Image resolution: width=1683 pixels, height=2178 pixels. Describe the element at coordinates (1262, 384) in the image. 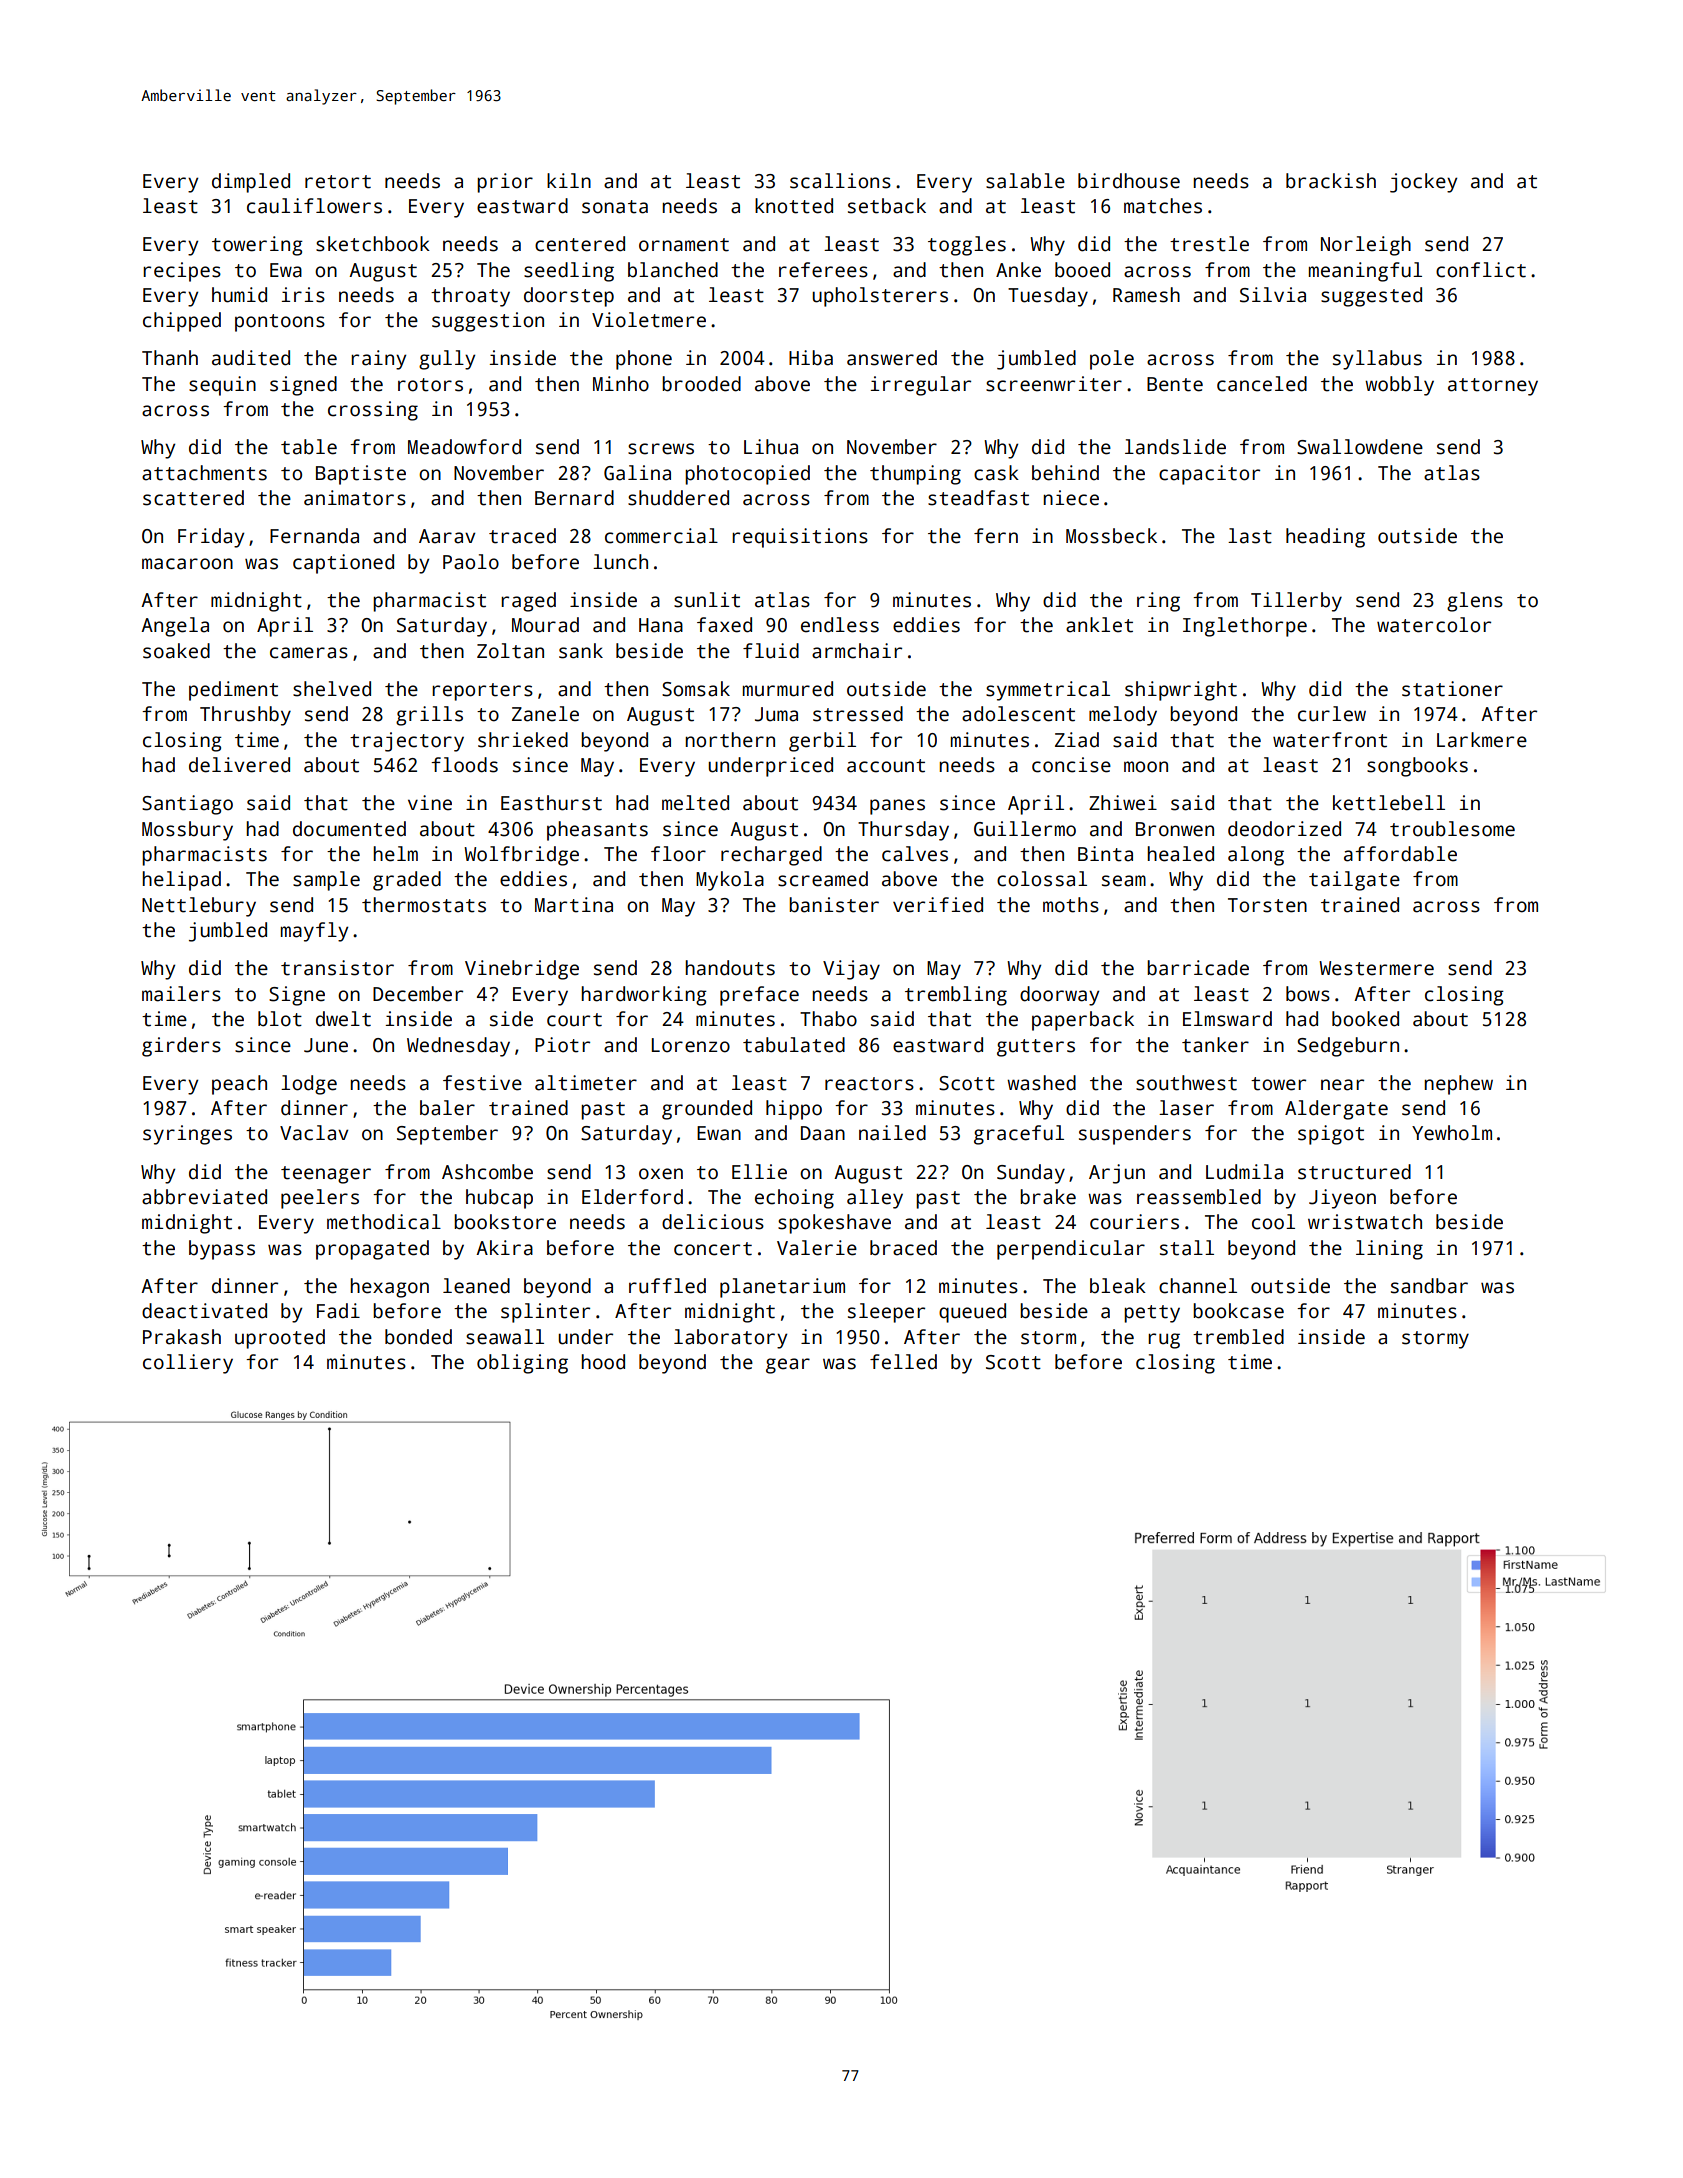

I see `canceled` at that location.
